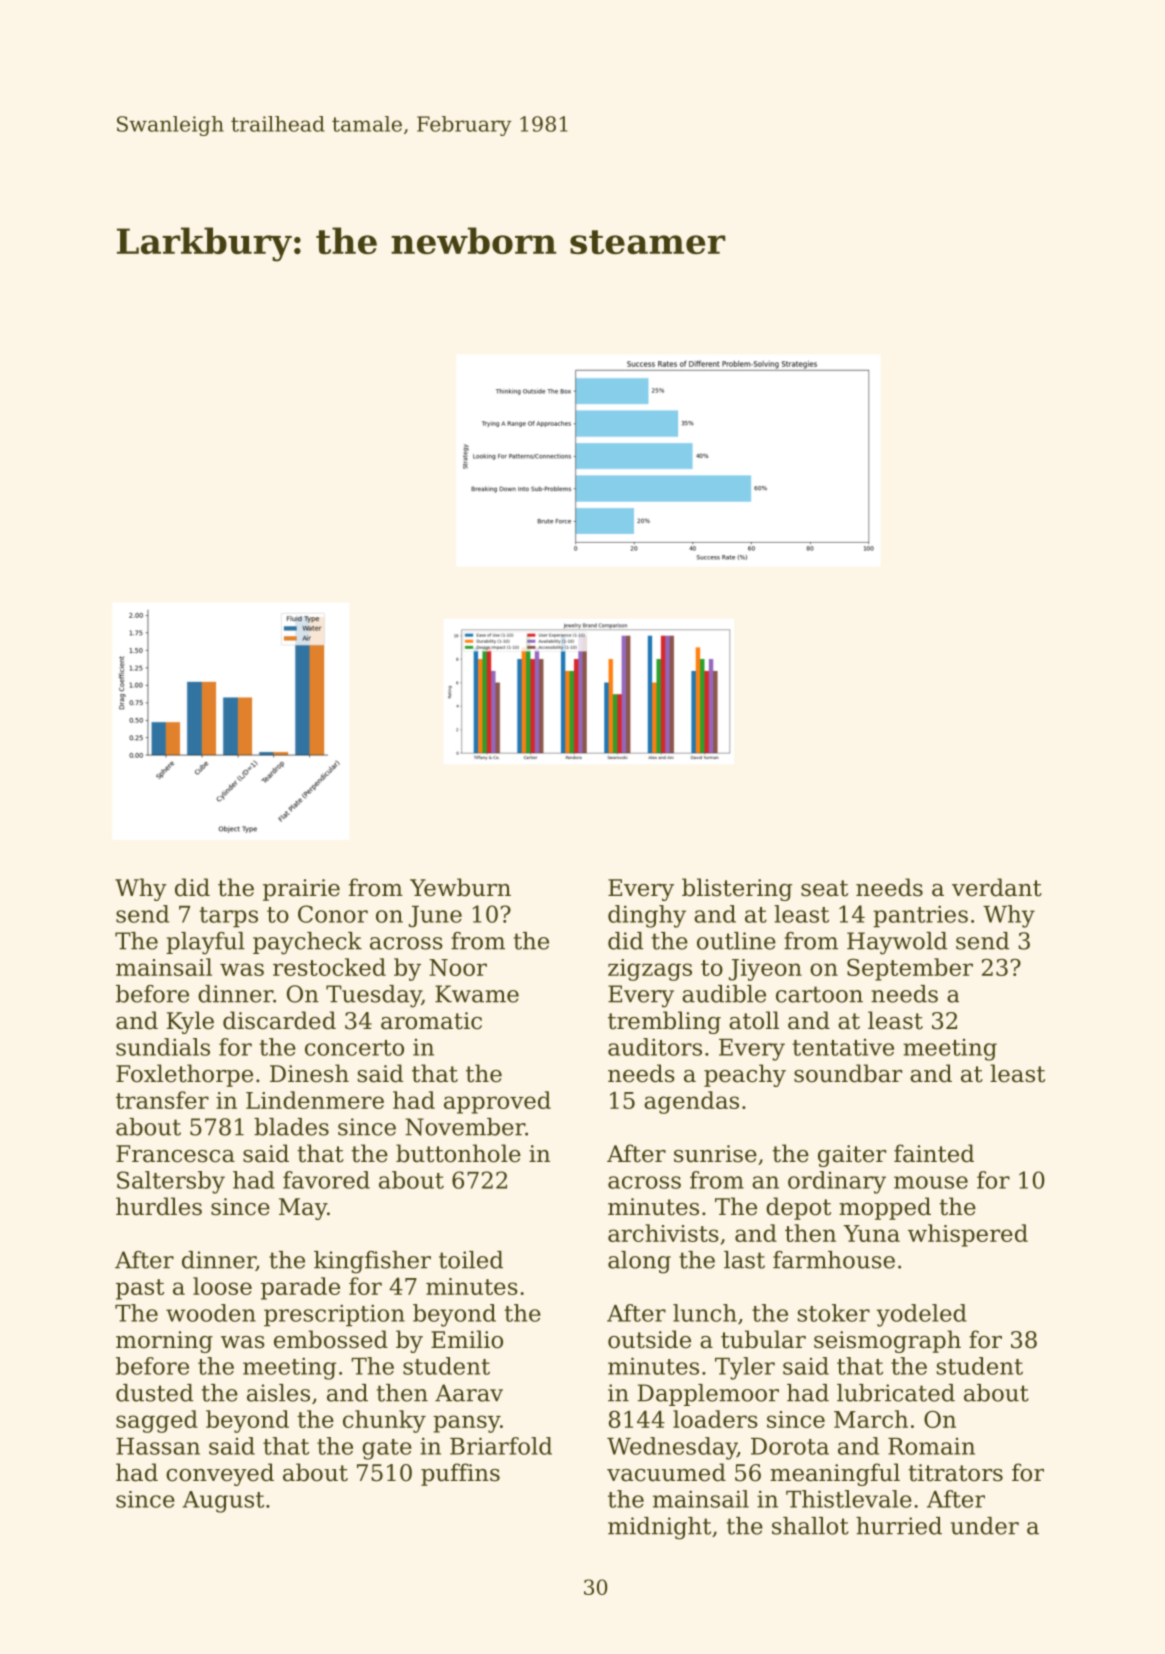 Image resolution: width=1165 pixels, height=1654 pixels. Describe the element at coordinates (220, 1474) in the image. I see `conveyed` at that location.
